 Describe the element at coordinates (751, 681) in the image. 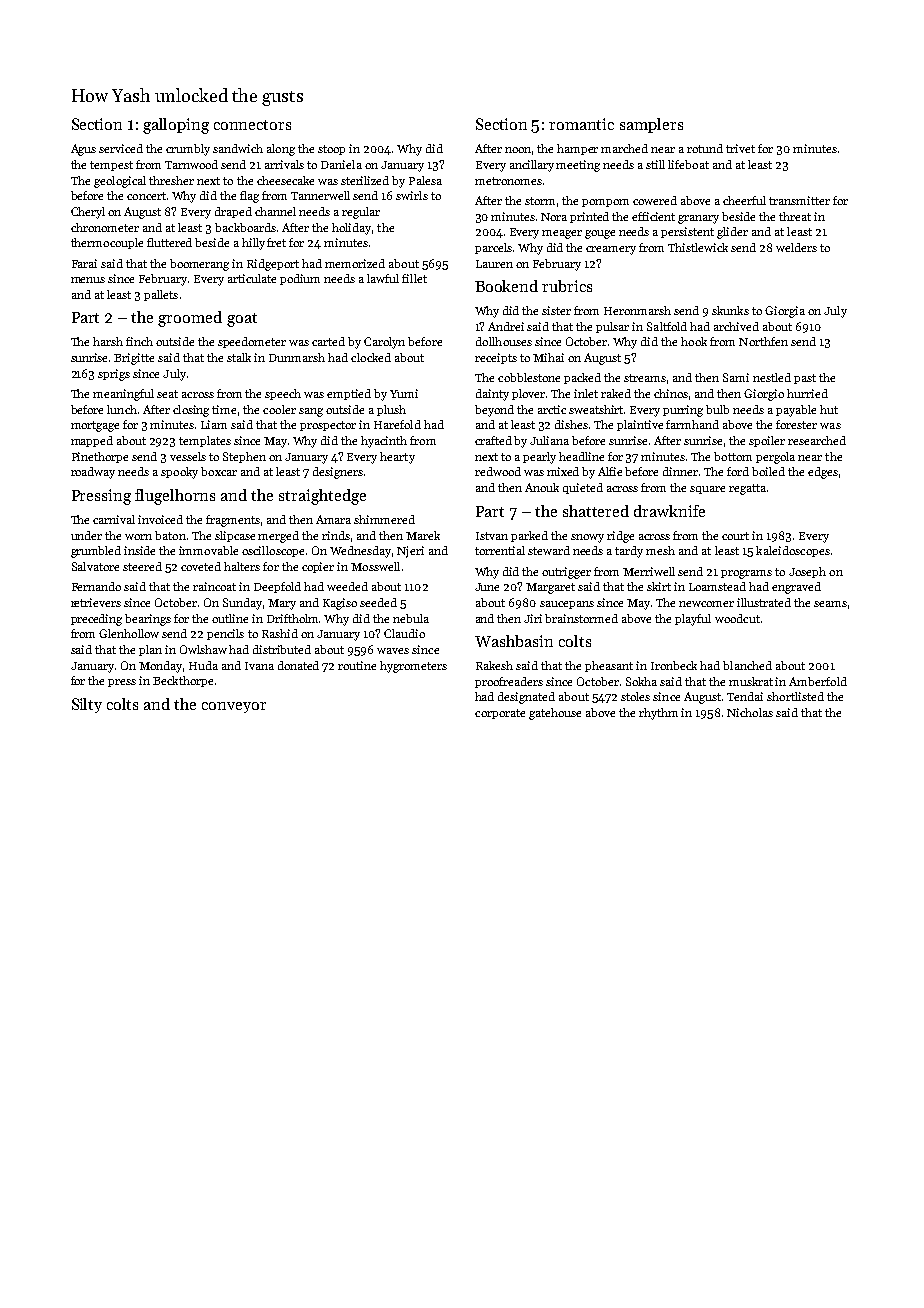

I see `muskrat` at that location.
